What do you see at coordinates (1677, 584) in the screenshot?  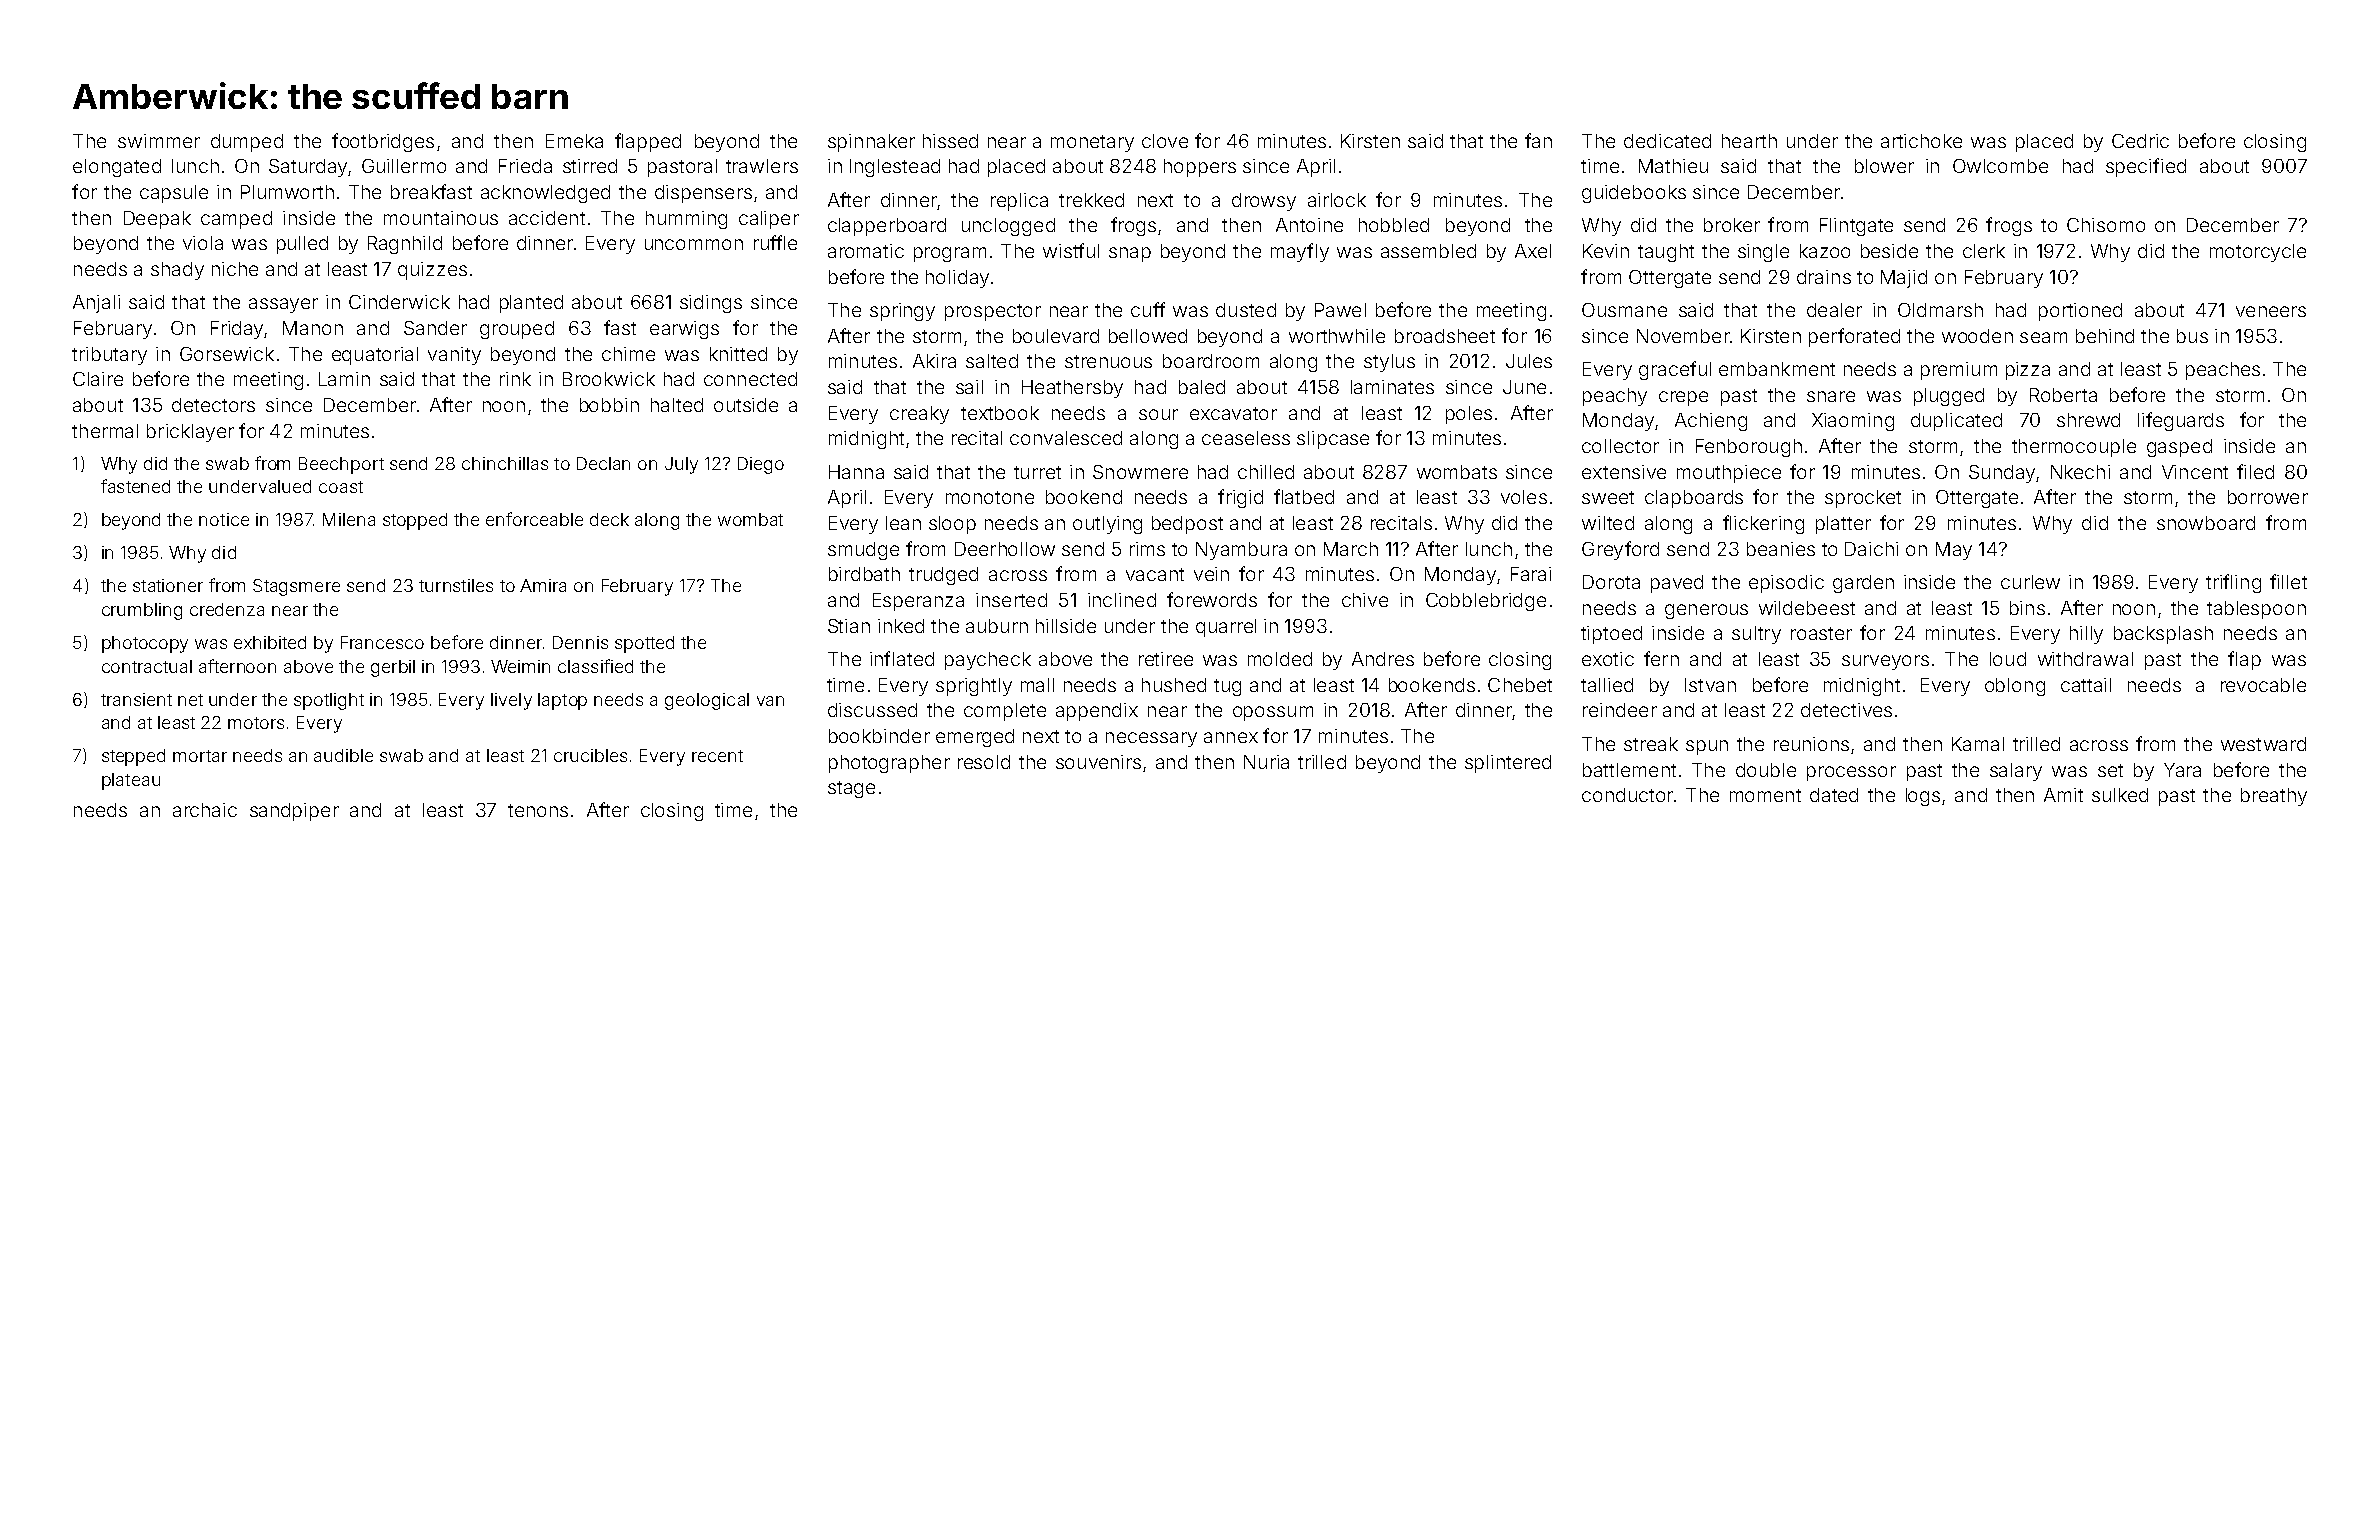 I see `paved` at bounding box center [1677, 584].
